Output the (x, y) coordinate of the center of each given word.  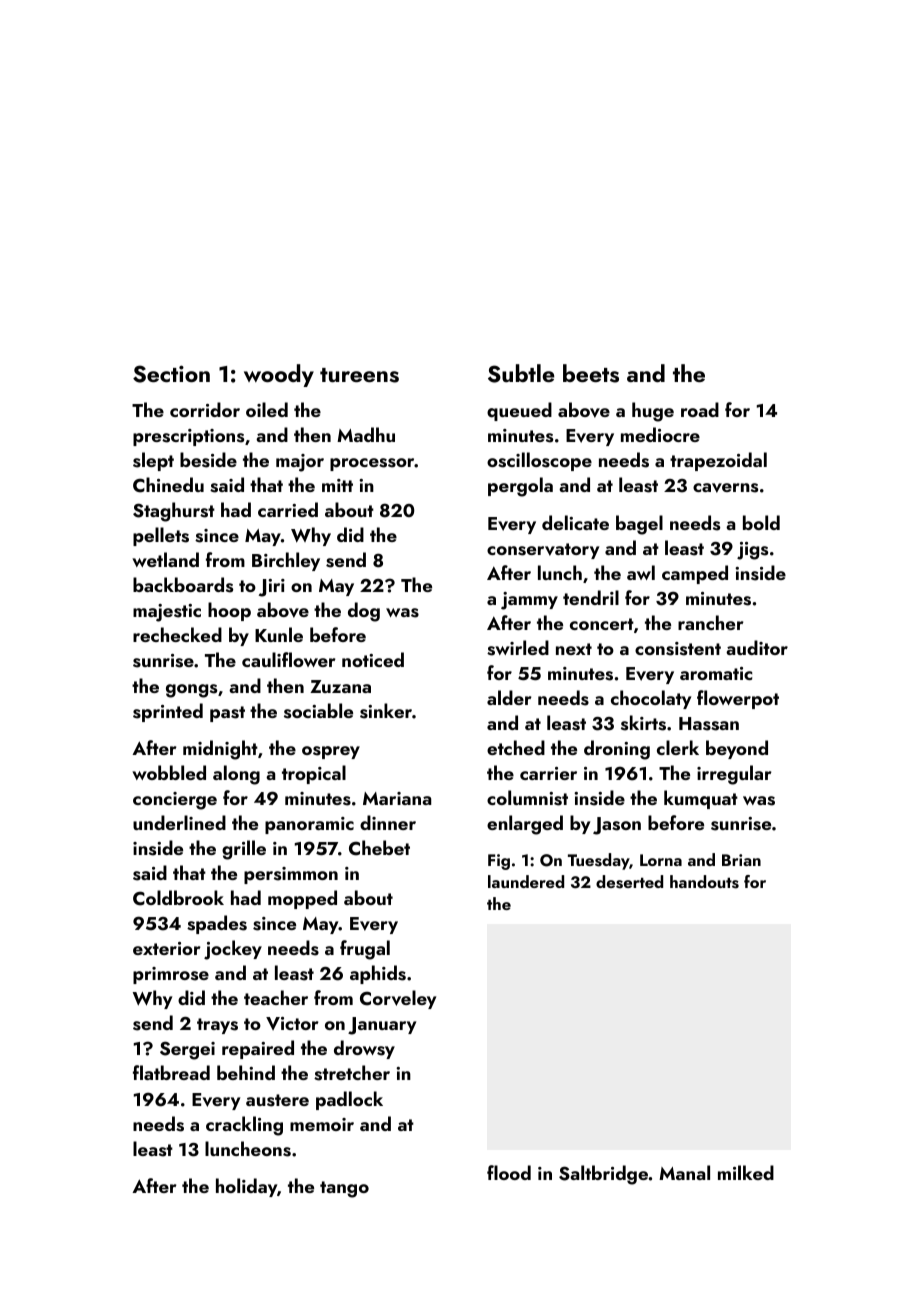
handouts (704, 882)
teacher (276, 997)
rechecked (177, 634)
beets (591, 373)
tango (344, 1189)
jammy (529, 601)
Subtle (521, 373)
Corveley (398, 999)
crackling (244, 1126)
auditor (757, 647)
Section (171, 374)
